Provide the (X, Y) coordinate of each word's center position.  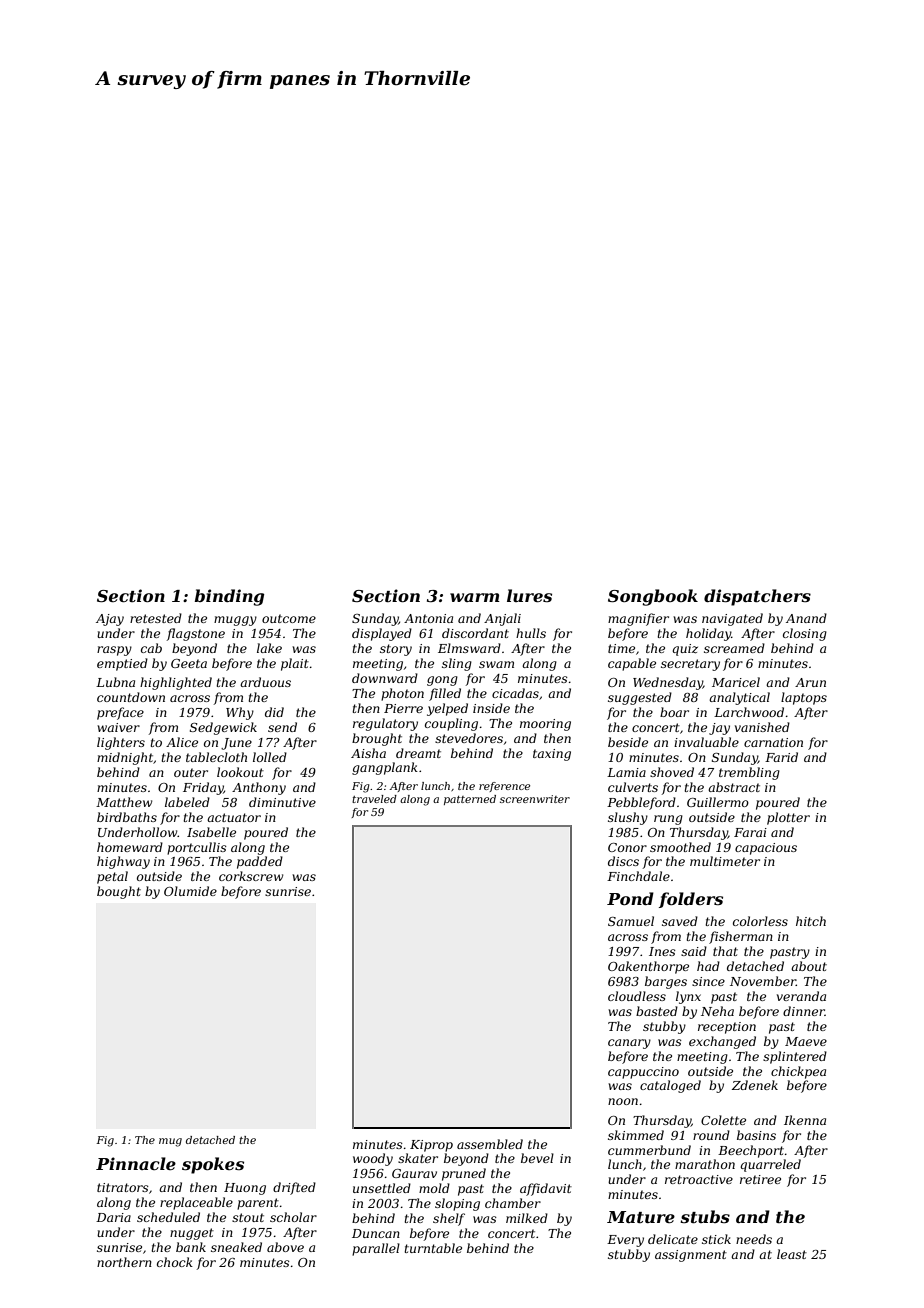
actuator (234, 817)
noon (623, 1101)
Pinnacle (136, 1163)
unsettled (382, 1188)
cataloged (670, 1086)
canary (629, 1044)
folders (691, 900)
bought (119, 892)
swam (496, 664)
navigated (732, 619)
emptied (122, 664)
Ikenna (805, 1120)
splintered (795, 1057)
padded (260, 862)
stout (248, 1217)
